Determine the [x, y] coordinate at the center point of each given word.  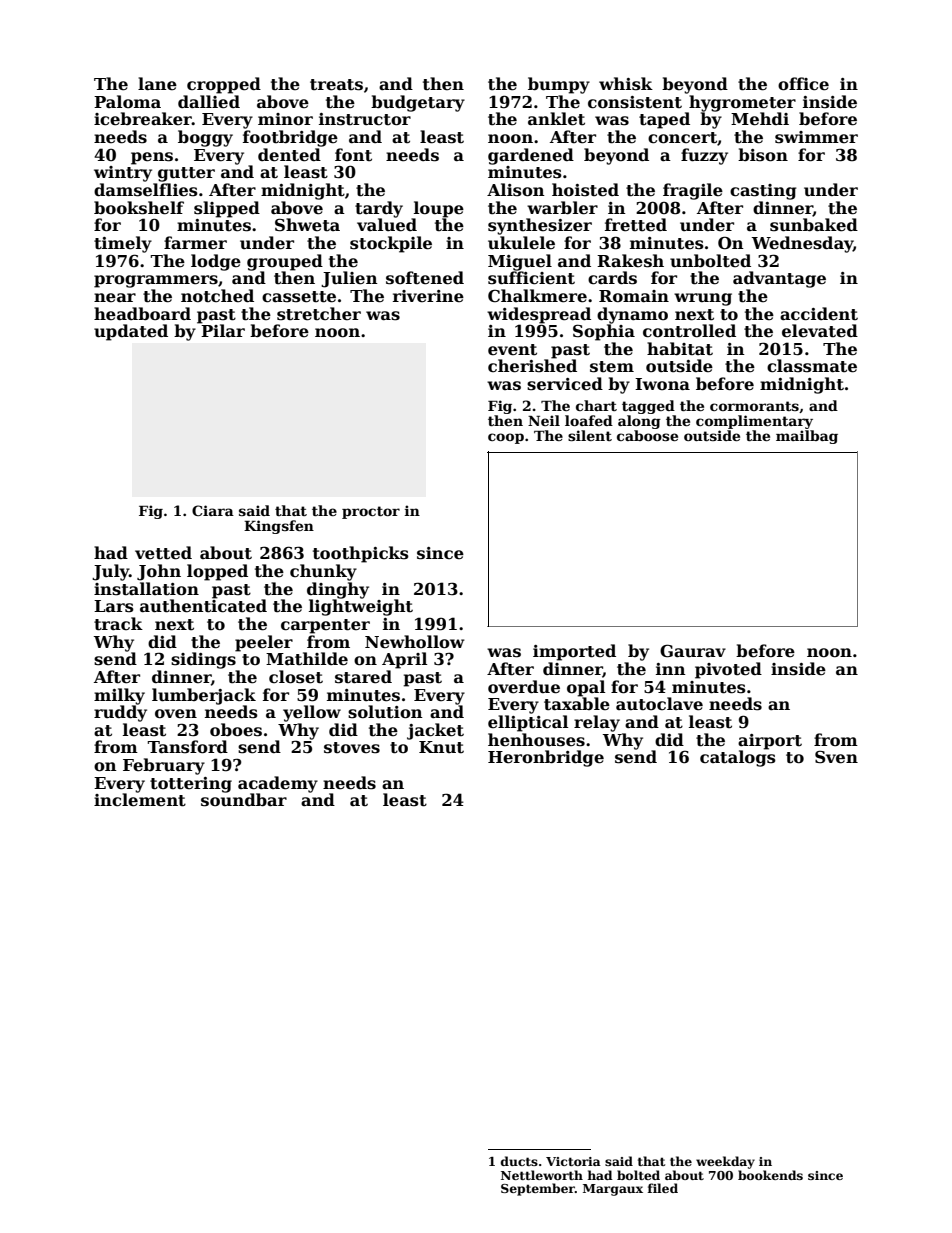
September [538, 1189]
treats [336, 85]
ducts [519, 1161]
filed [663, 1188]
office [803, 84]
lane [157, 83]
